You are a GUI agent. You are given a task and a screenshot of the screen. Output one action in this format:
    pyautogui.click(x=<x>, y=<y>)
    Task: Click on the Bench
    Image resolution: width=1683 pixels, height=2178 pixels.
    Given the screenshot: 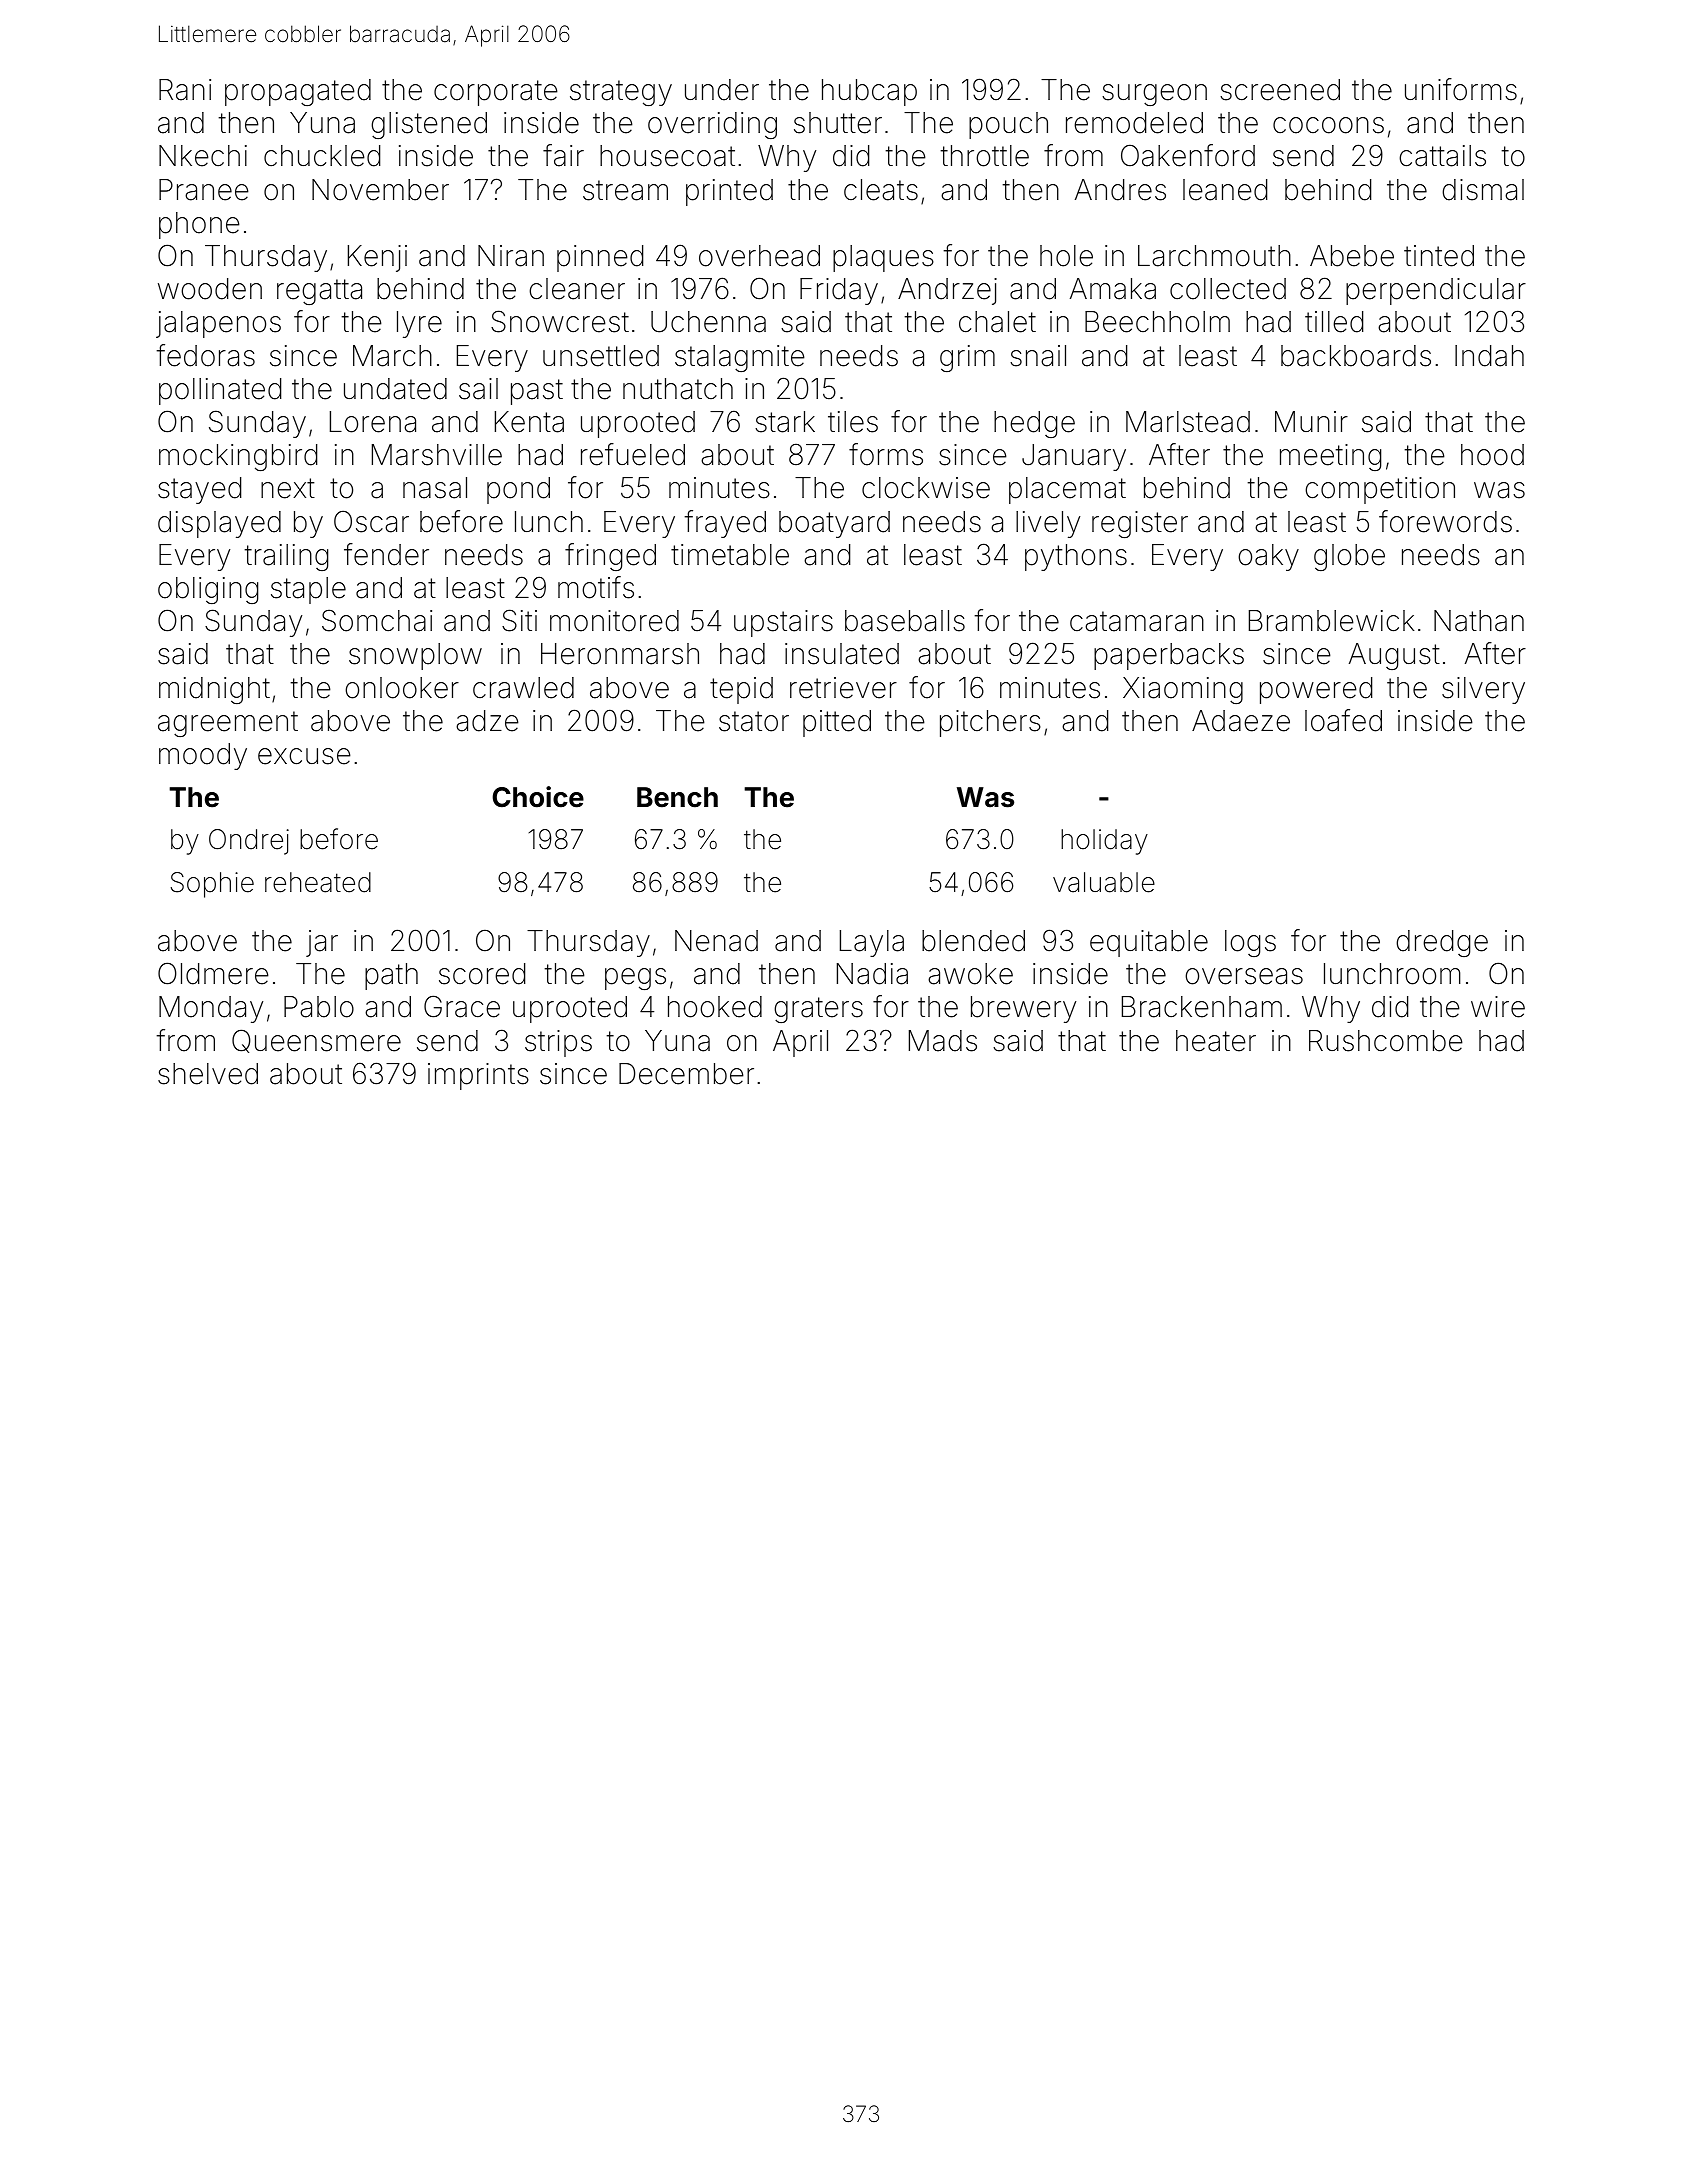 What is the action you would take?
    pyautogui.click(x=677, y=797)
